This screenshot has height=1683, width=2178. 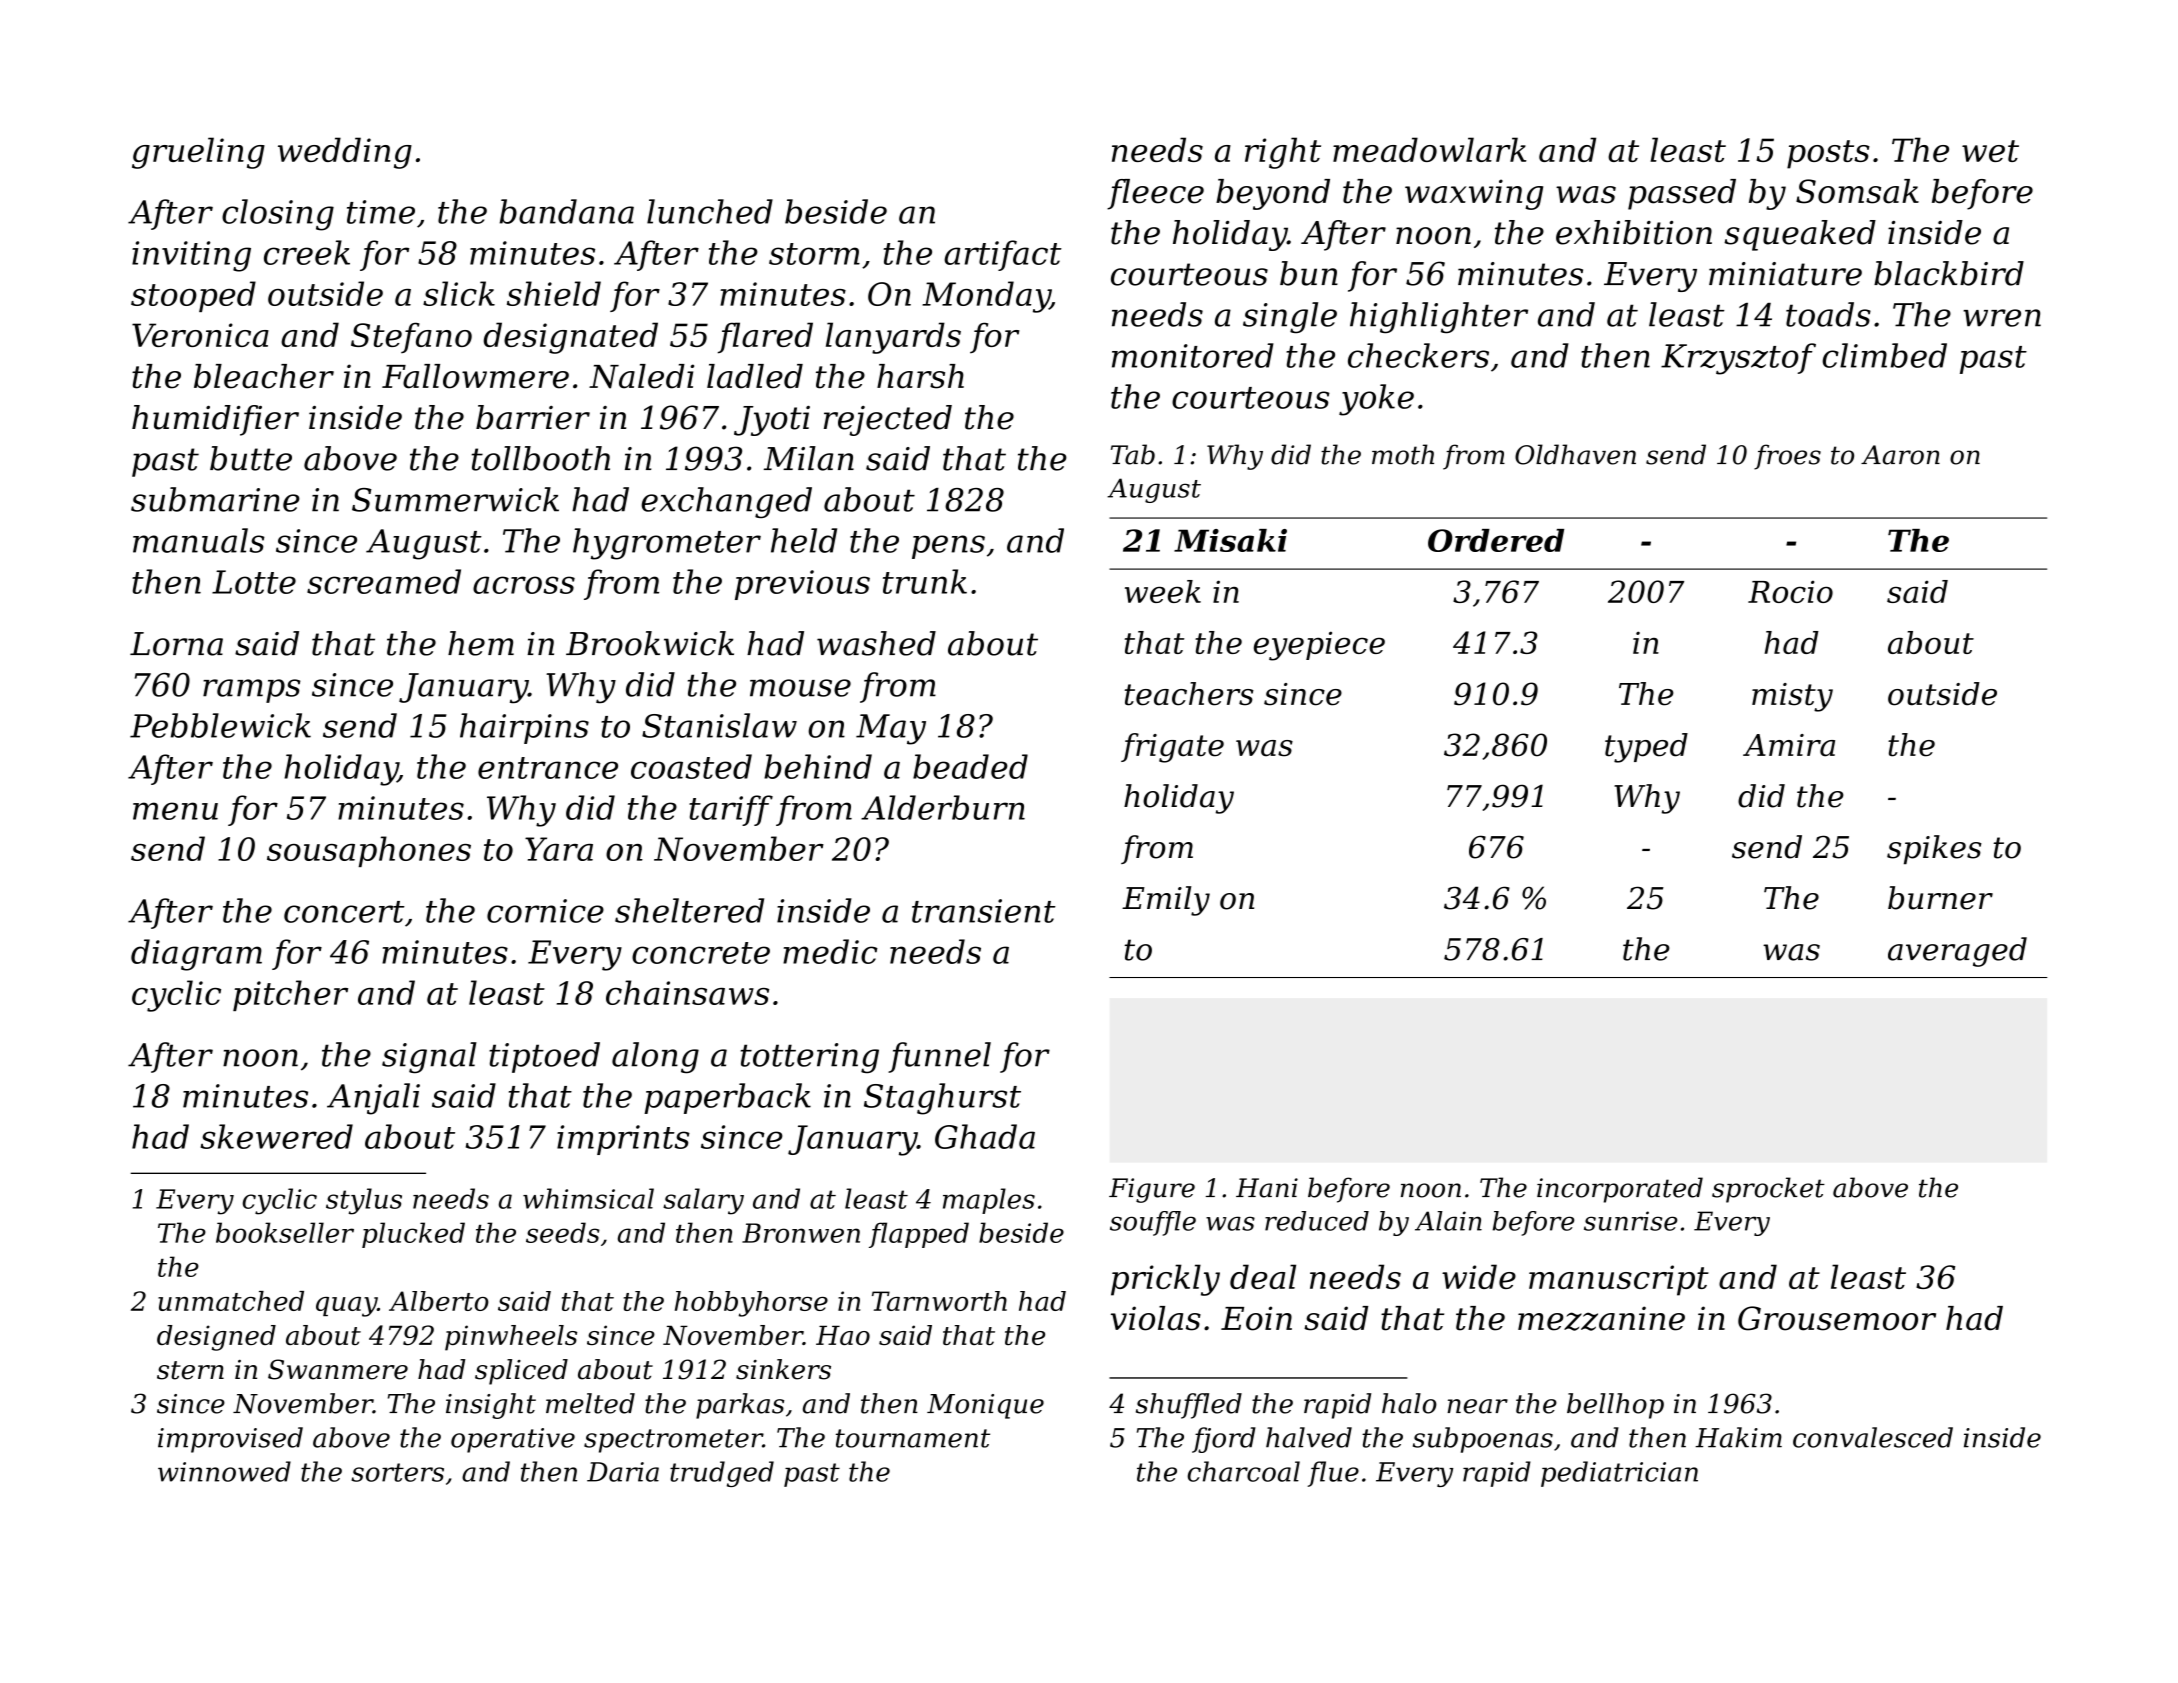 What do you see at coordinates (1429, 149) in the screenshot?
I see `meadowlark` at bounding box center [1429, 149].
